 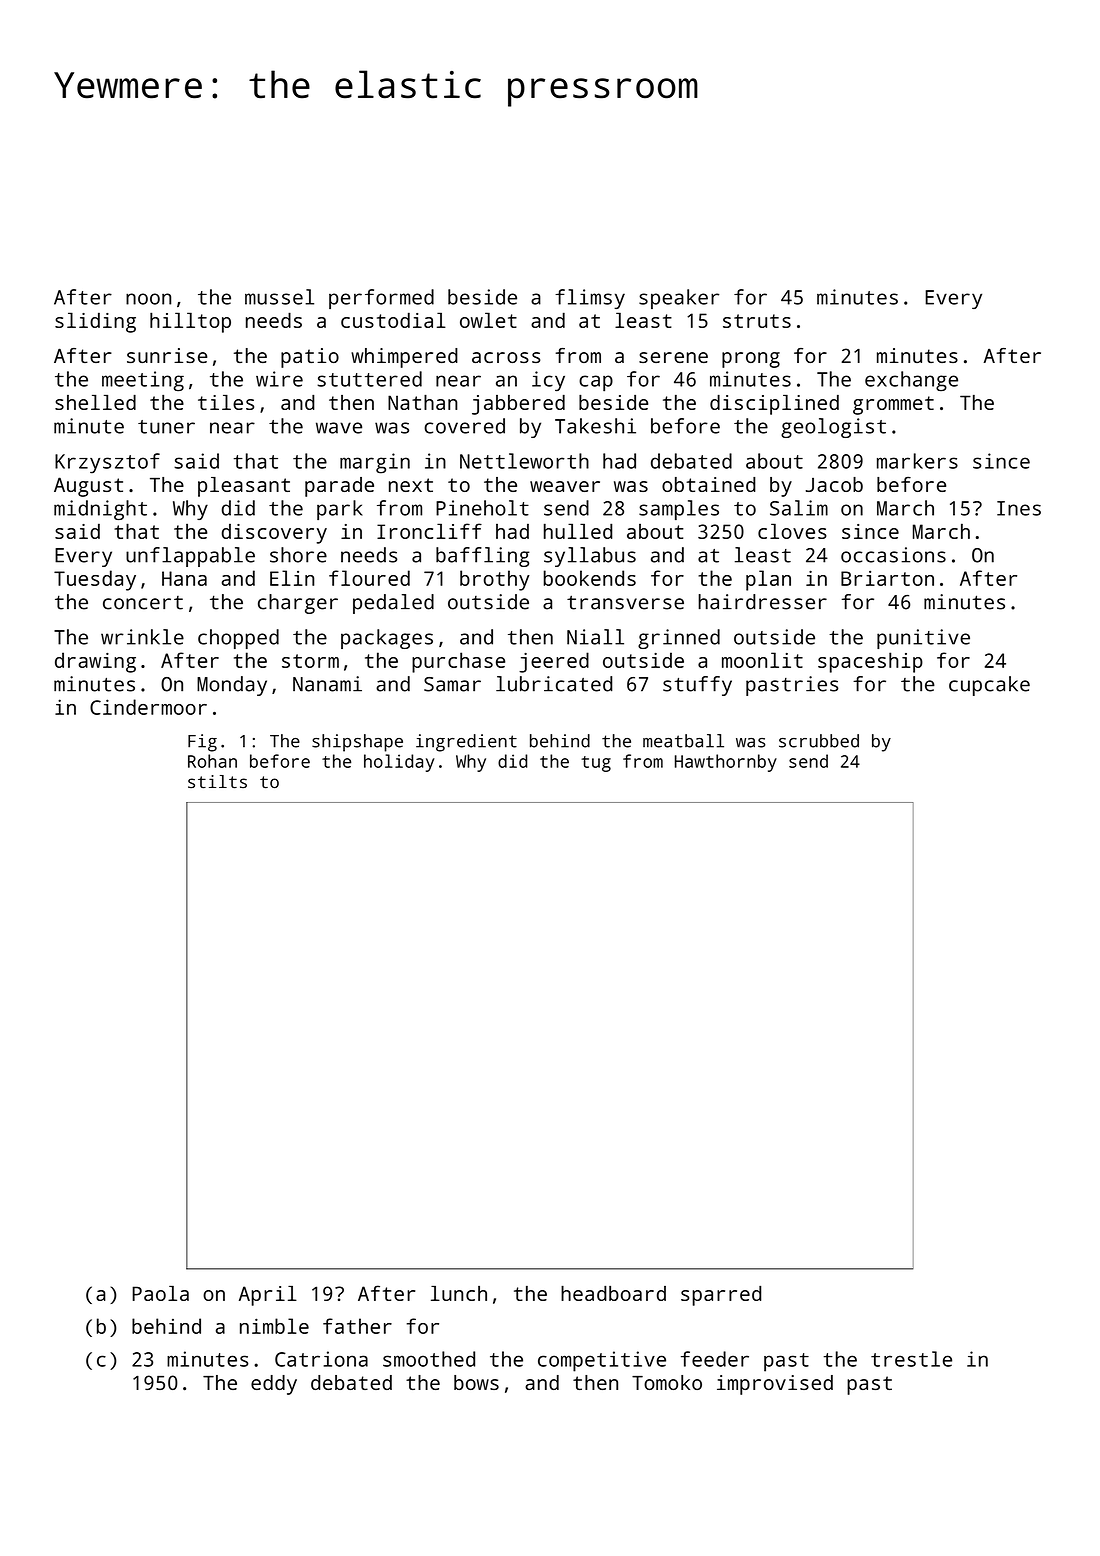 What do you see at coordinates (488, 320) in the page?
I see `owlet` at bounding box center [488, 320].
